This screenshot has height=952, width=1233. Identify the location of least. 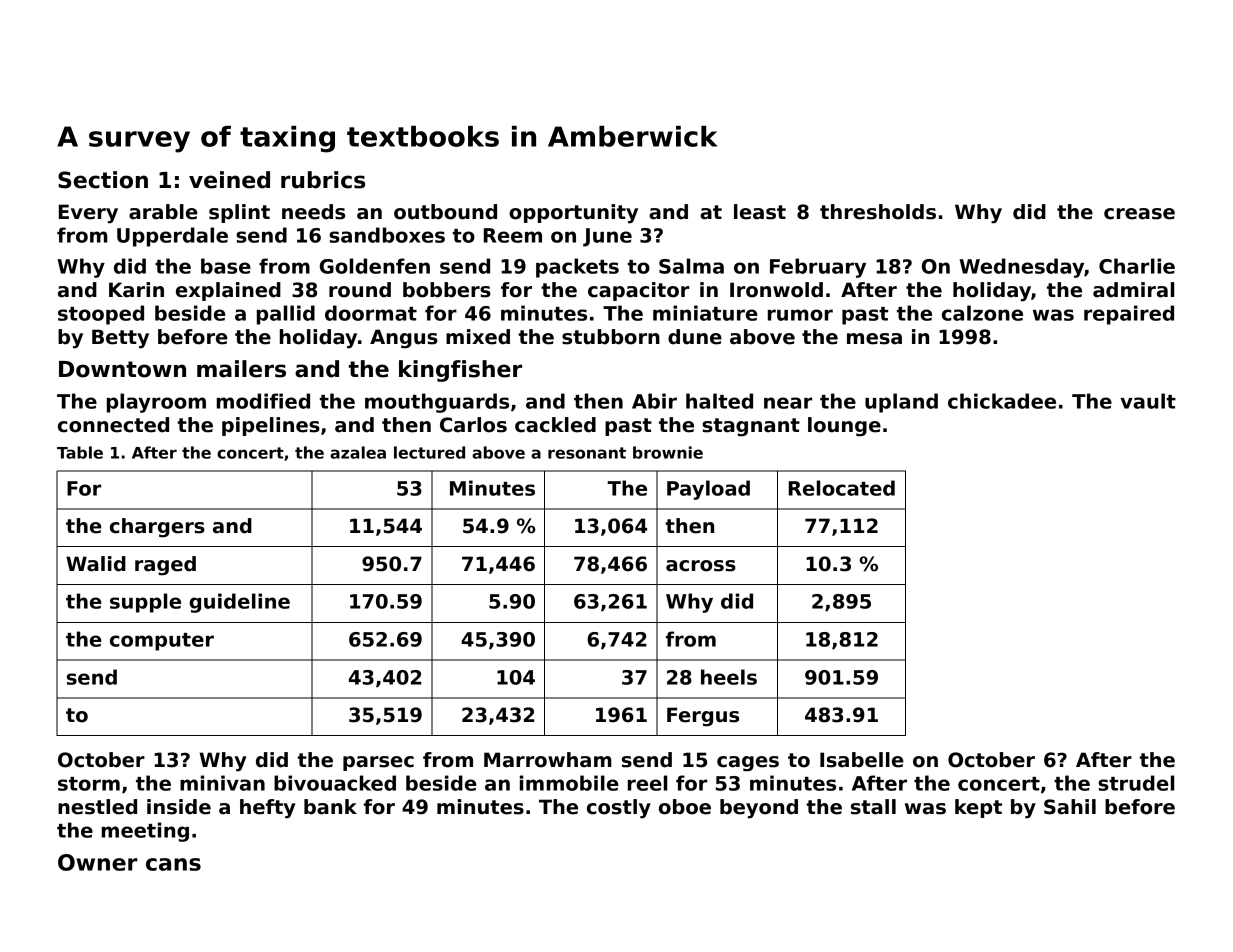
(760, 212).
